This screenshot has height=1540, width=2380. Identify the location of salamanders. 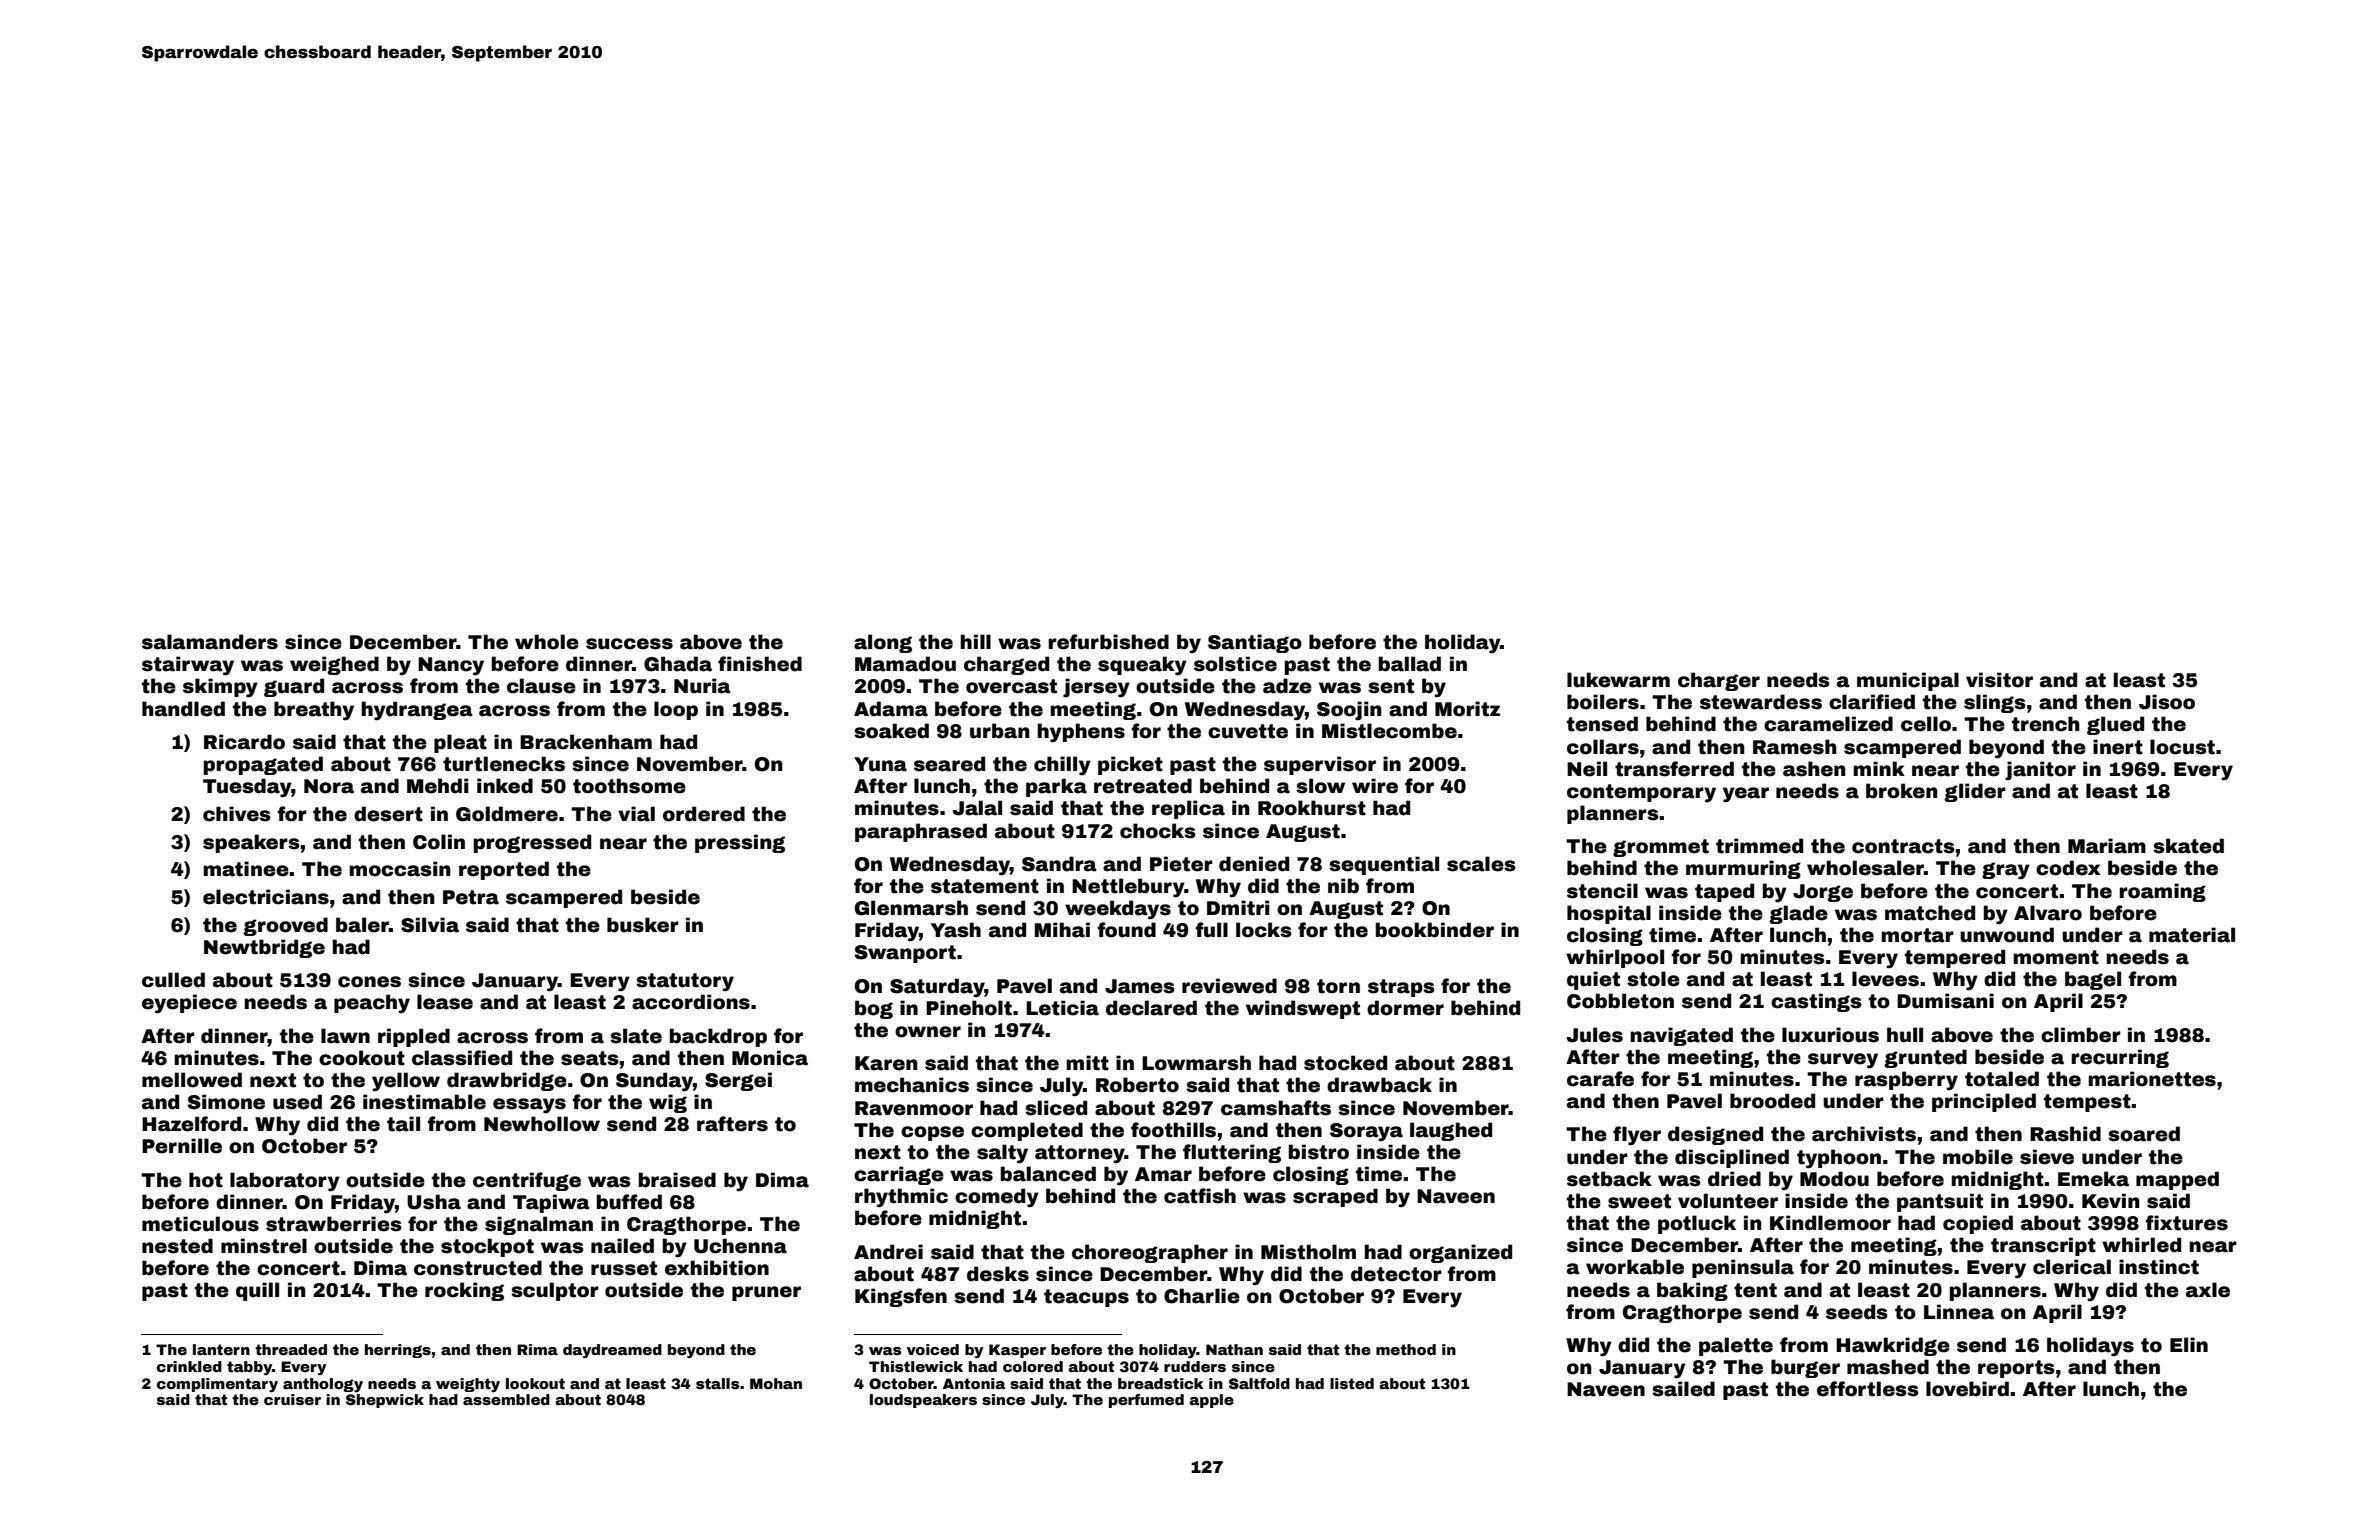
(210, 642).
